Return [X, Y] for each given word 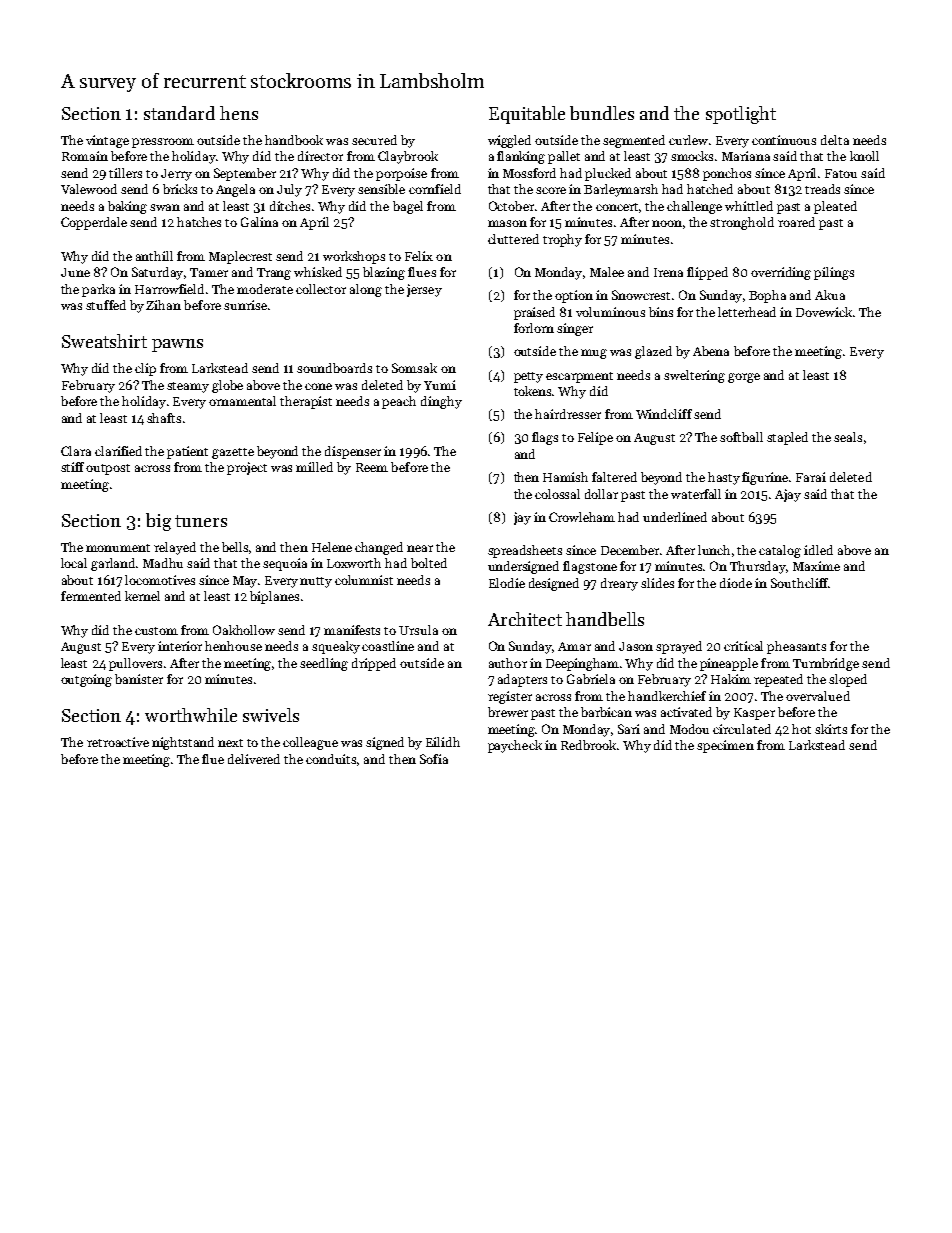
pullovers [135, 664]
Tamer [209, 272]
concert [618, 208]
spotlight [741, 115]
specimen [725, 746]
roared [796, 222]
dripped [374, 664]
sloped [848, 680]
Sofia [434, 759]
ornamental [242, 401]
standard [179, 113]
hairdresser [568, 414]
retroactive [118, 742]
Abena [711, 351]
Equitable [527, 115]
